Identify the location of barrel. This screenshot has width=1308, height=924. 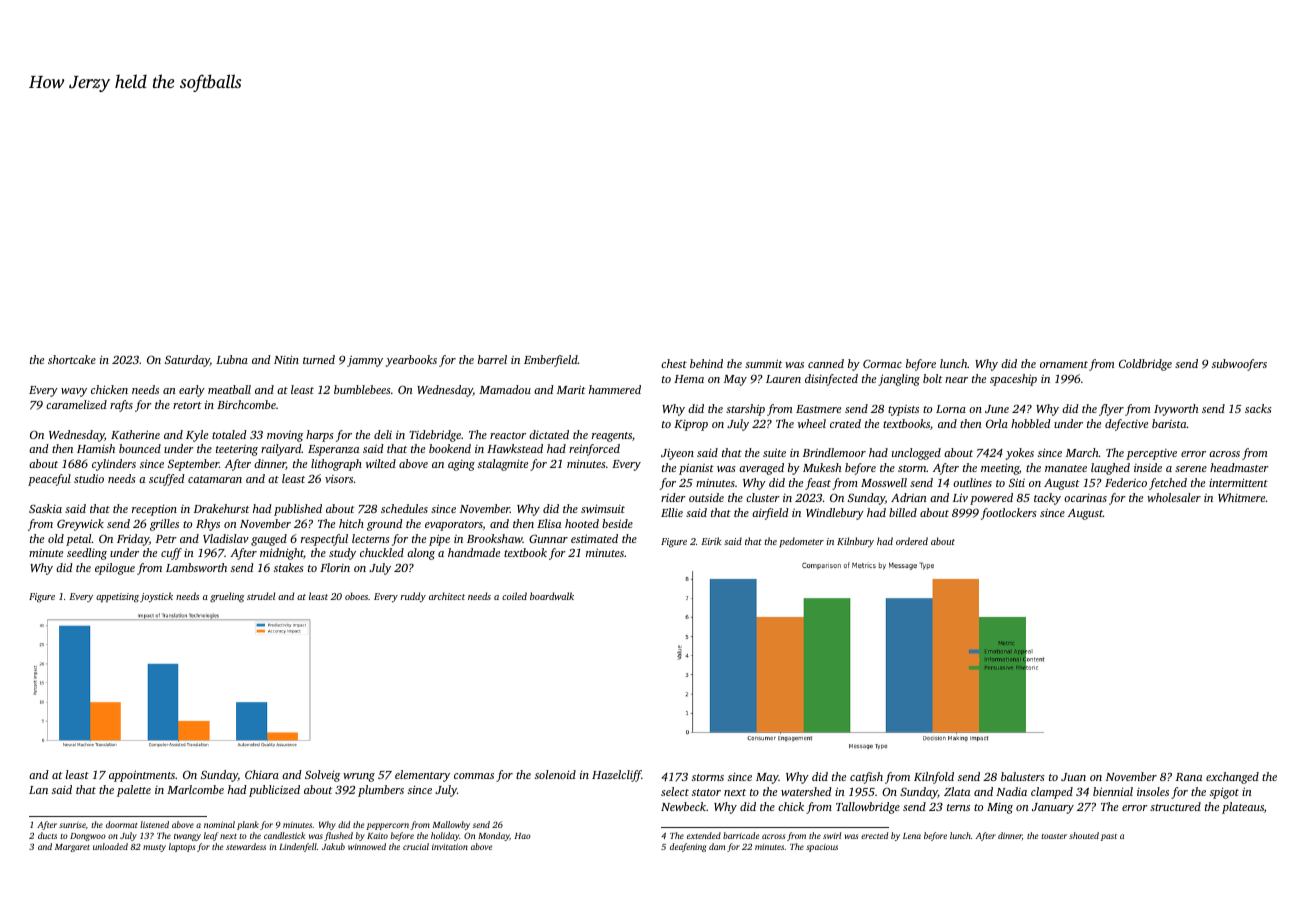
(492, 359).
